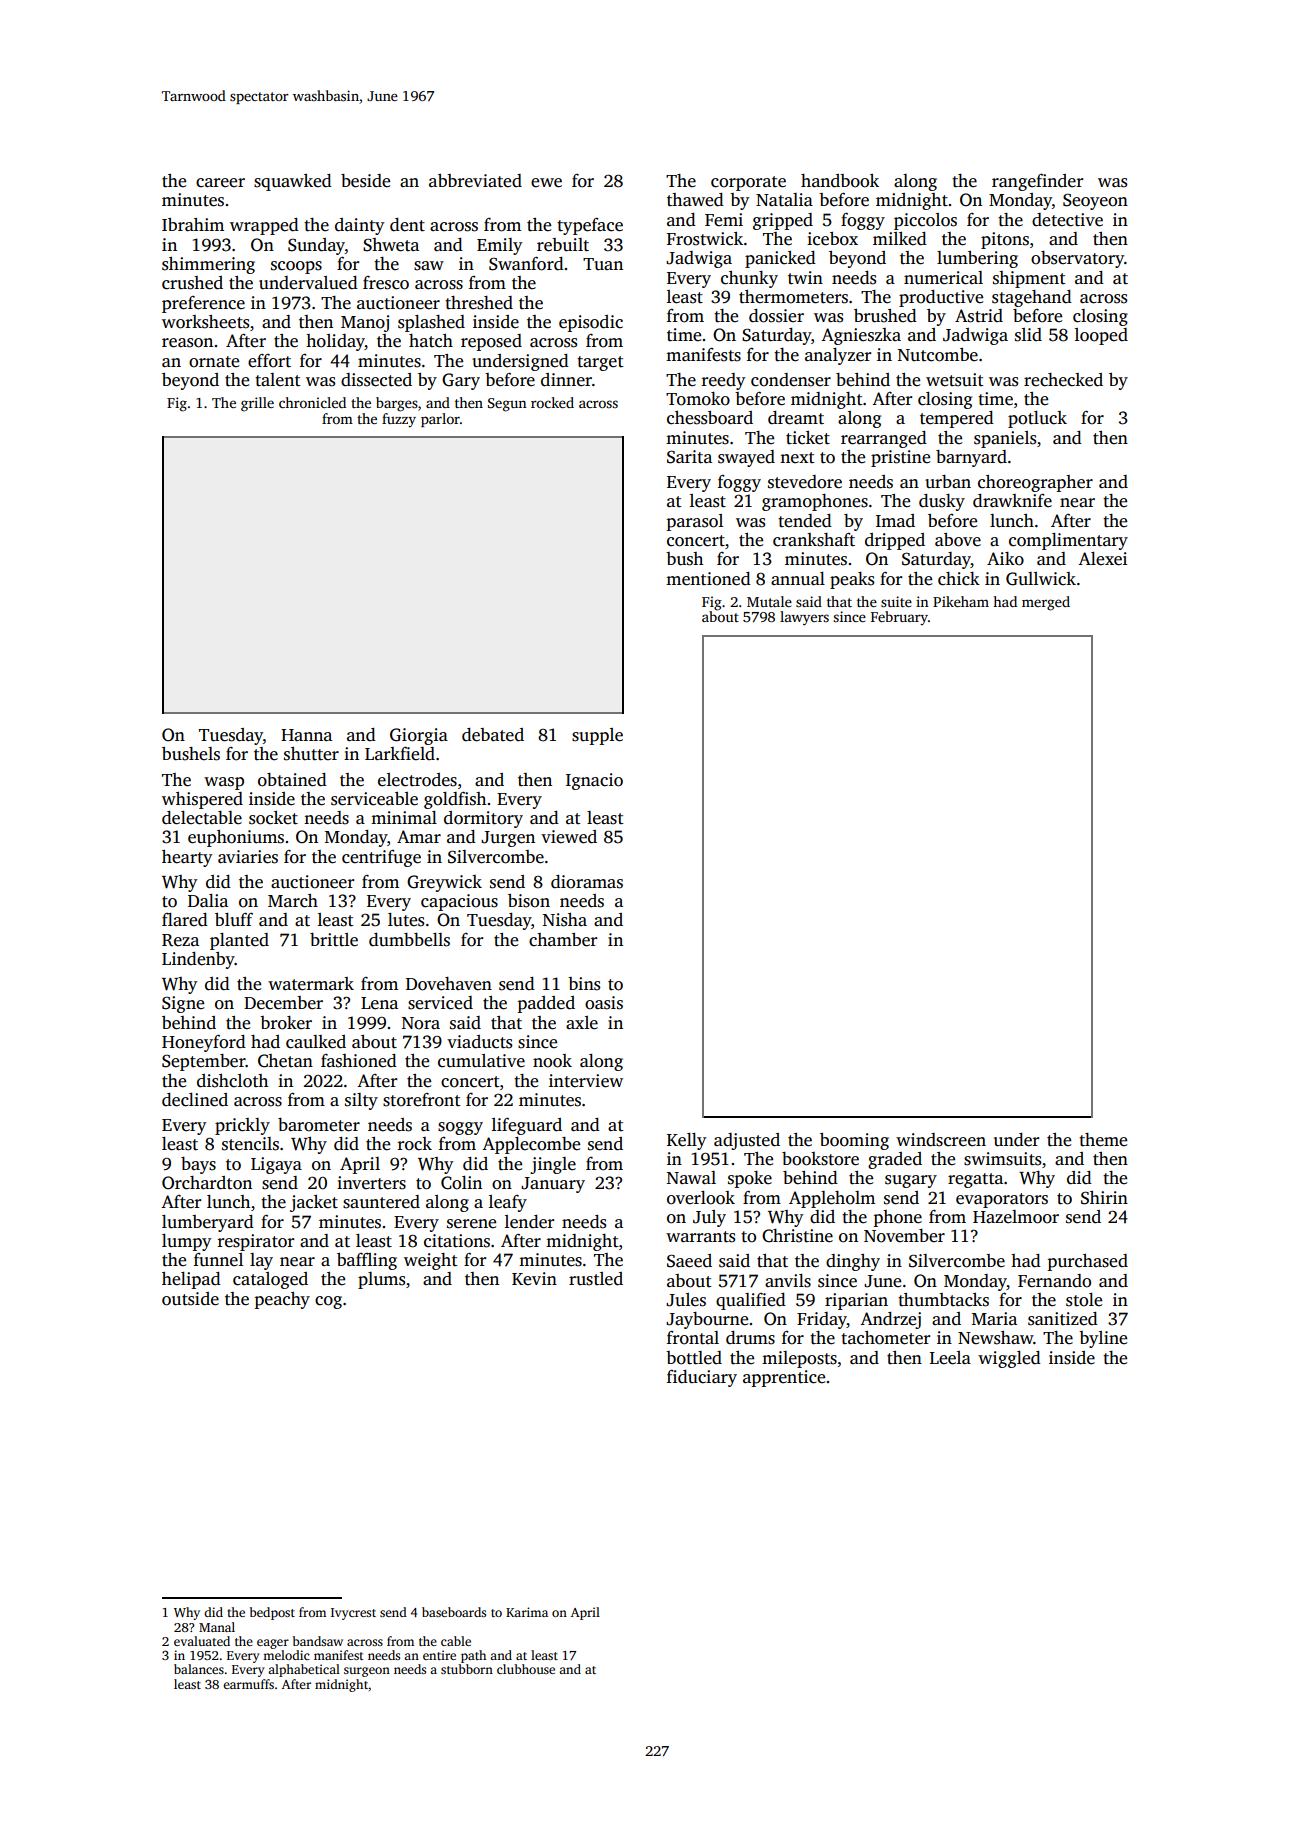 The height and width of the screenshot is (1824, 1290). Describe the element at coordinates (328, 1302) in the screenshot. I see `cog` at that location.
